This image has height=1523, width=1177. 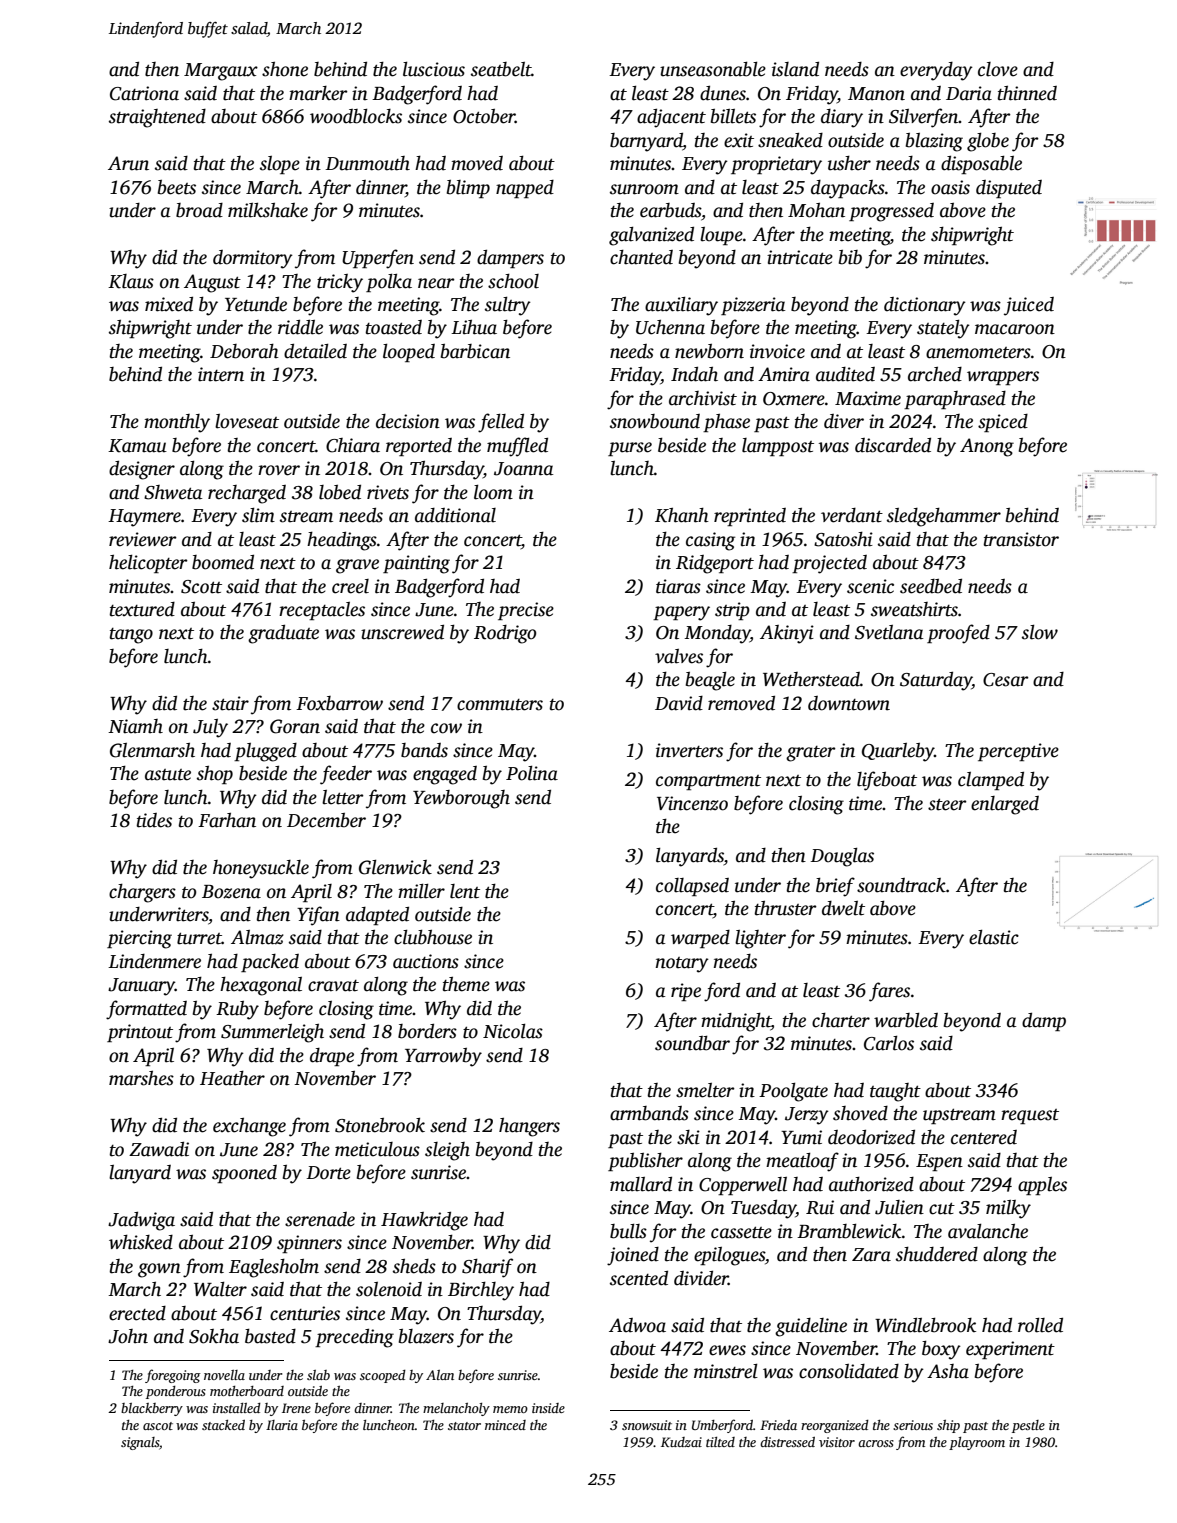 What do you see at coordinates (790, 140) in the image?
I see `sneaked` at bounding box center [790, 140].
